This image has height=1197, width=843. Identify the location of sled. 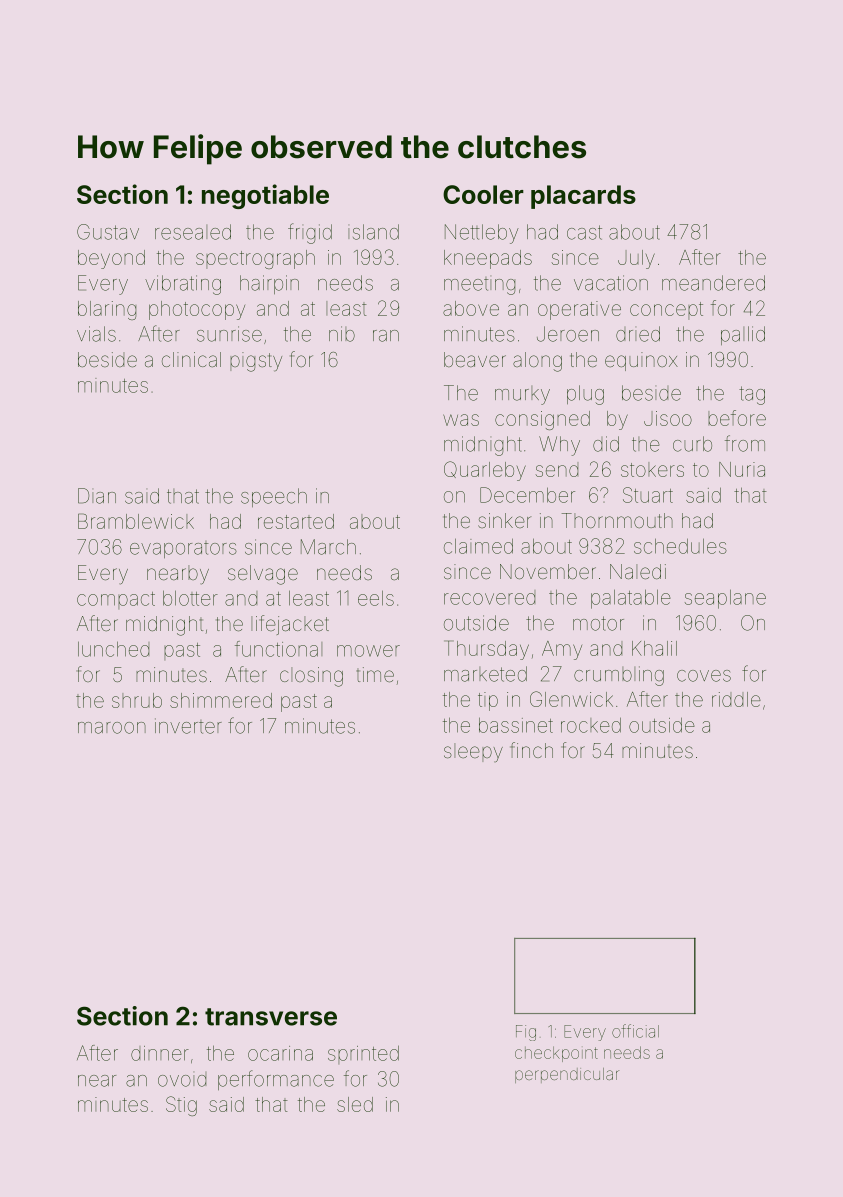
(355, 1104).
